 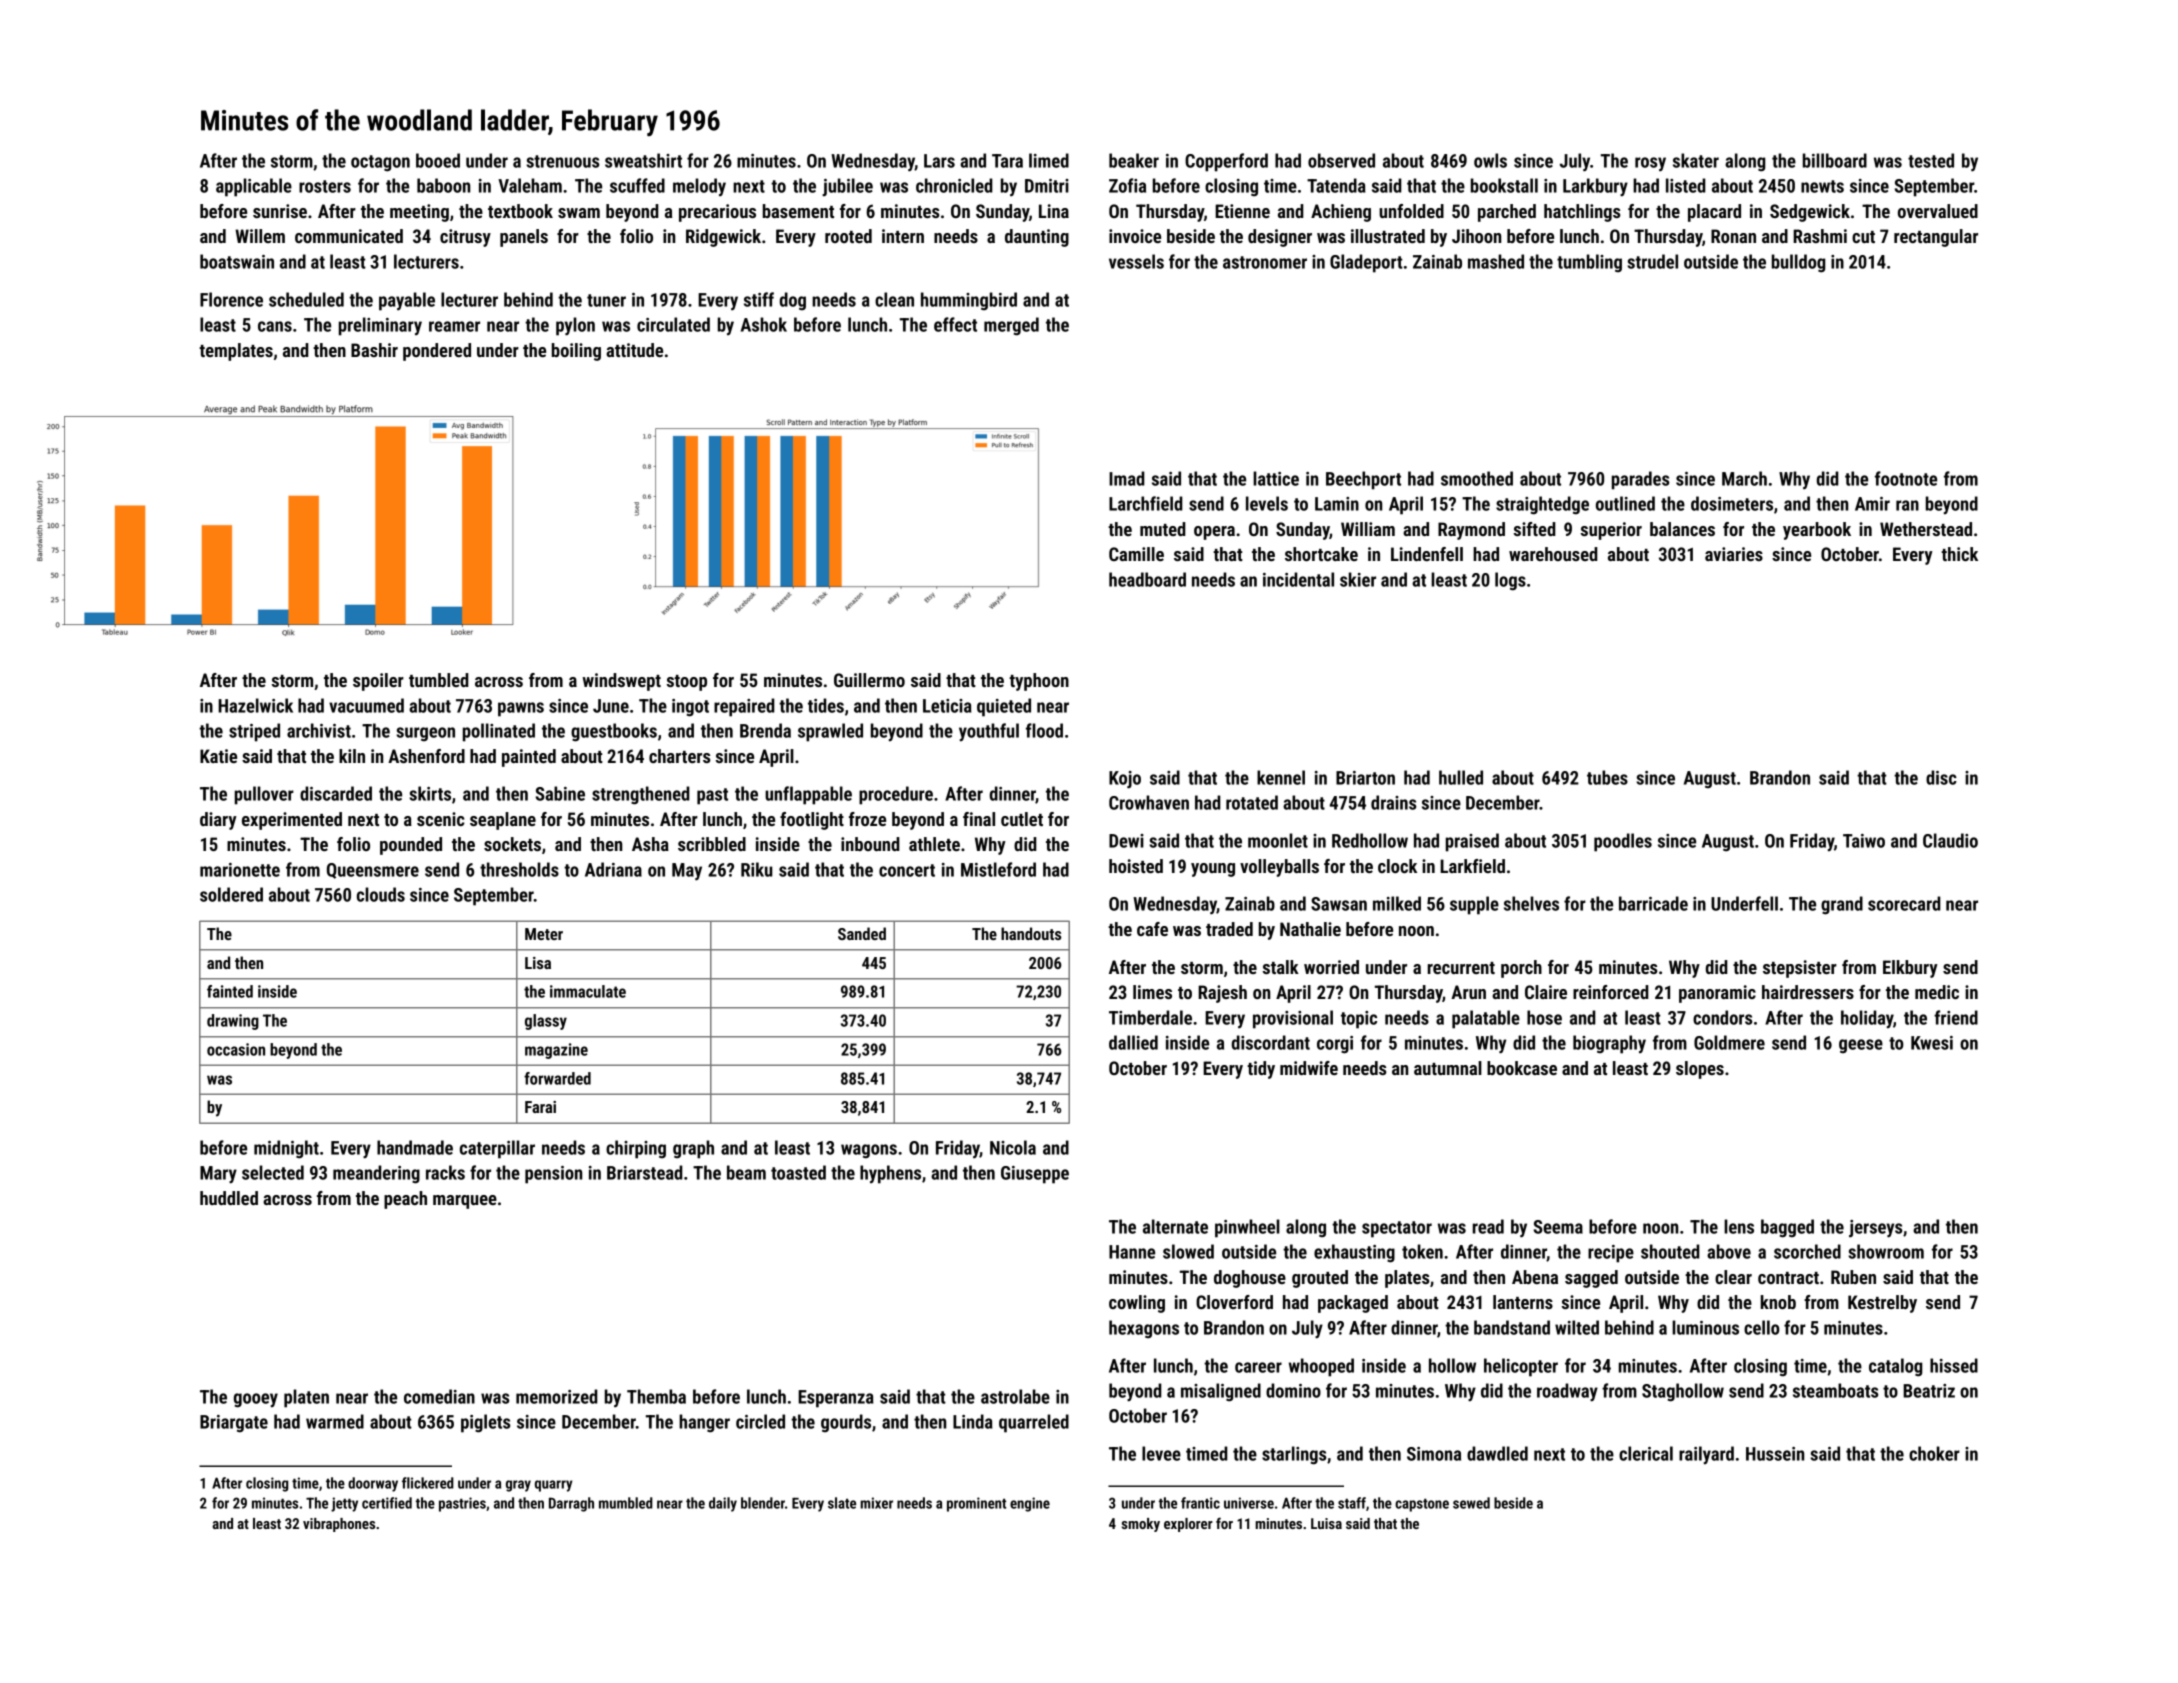 I want to click on grouted, so click(x=1320, y=1279).
